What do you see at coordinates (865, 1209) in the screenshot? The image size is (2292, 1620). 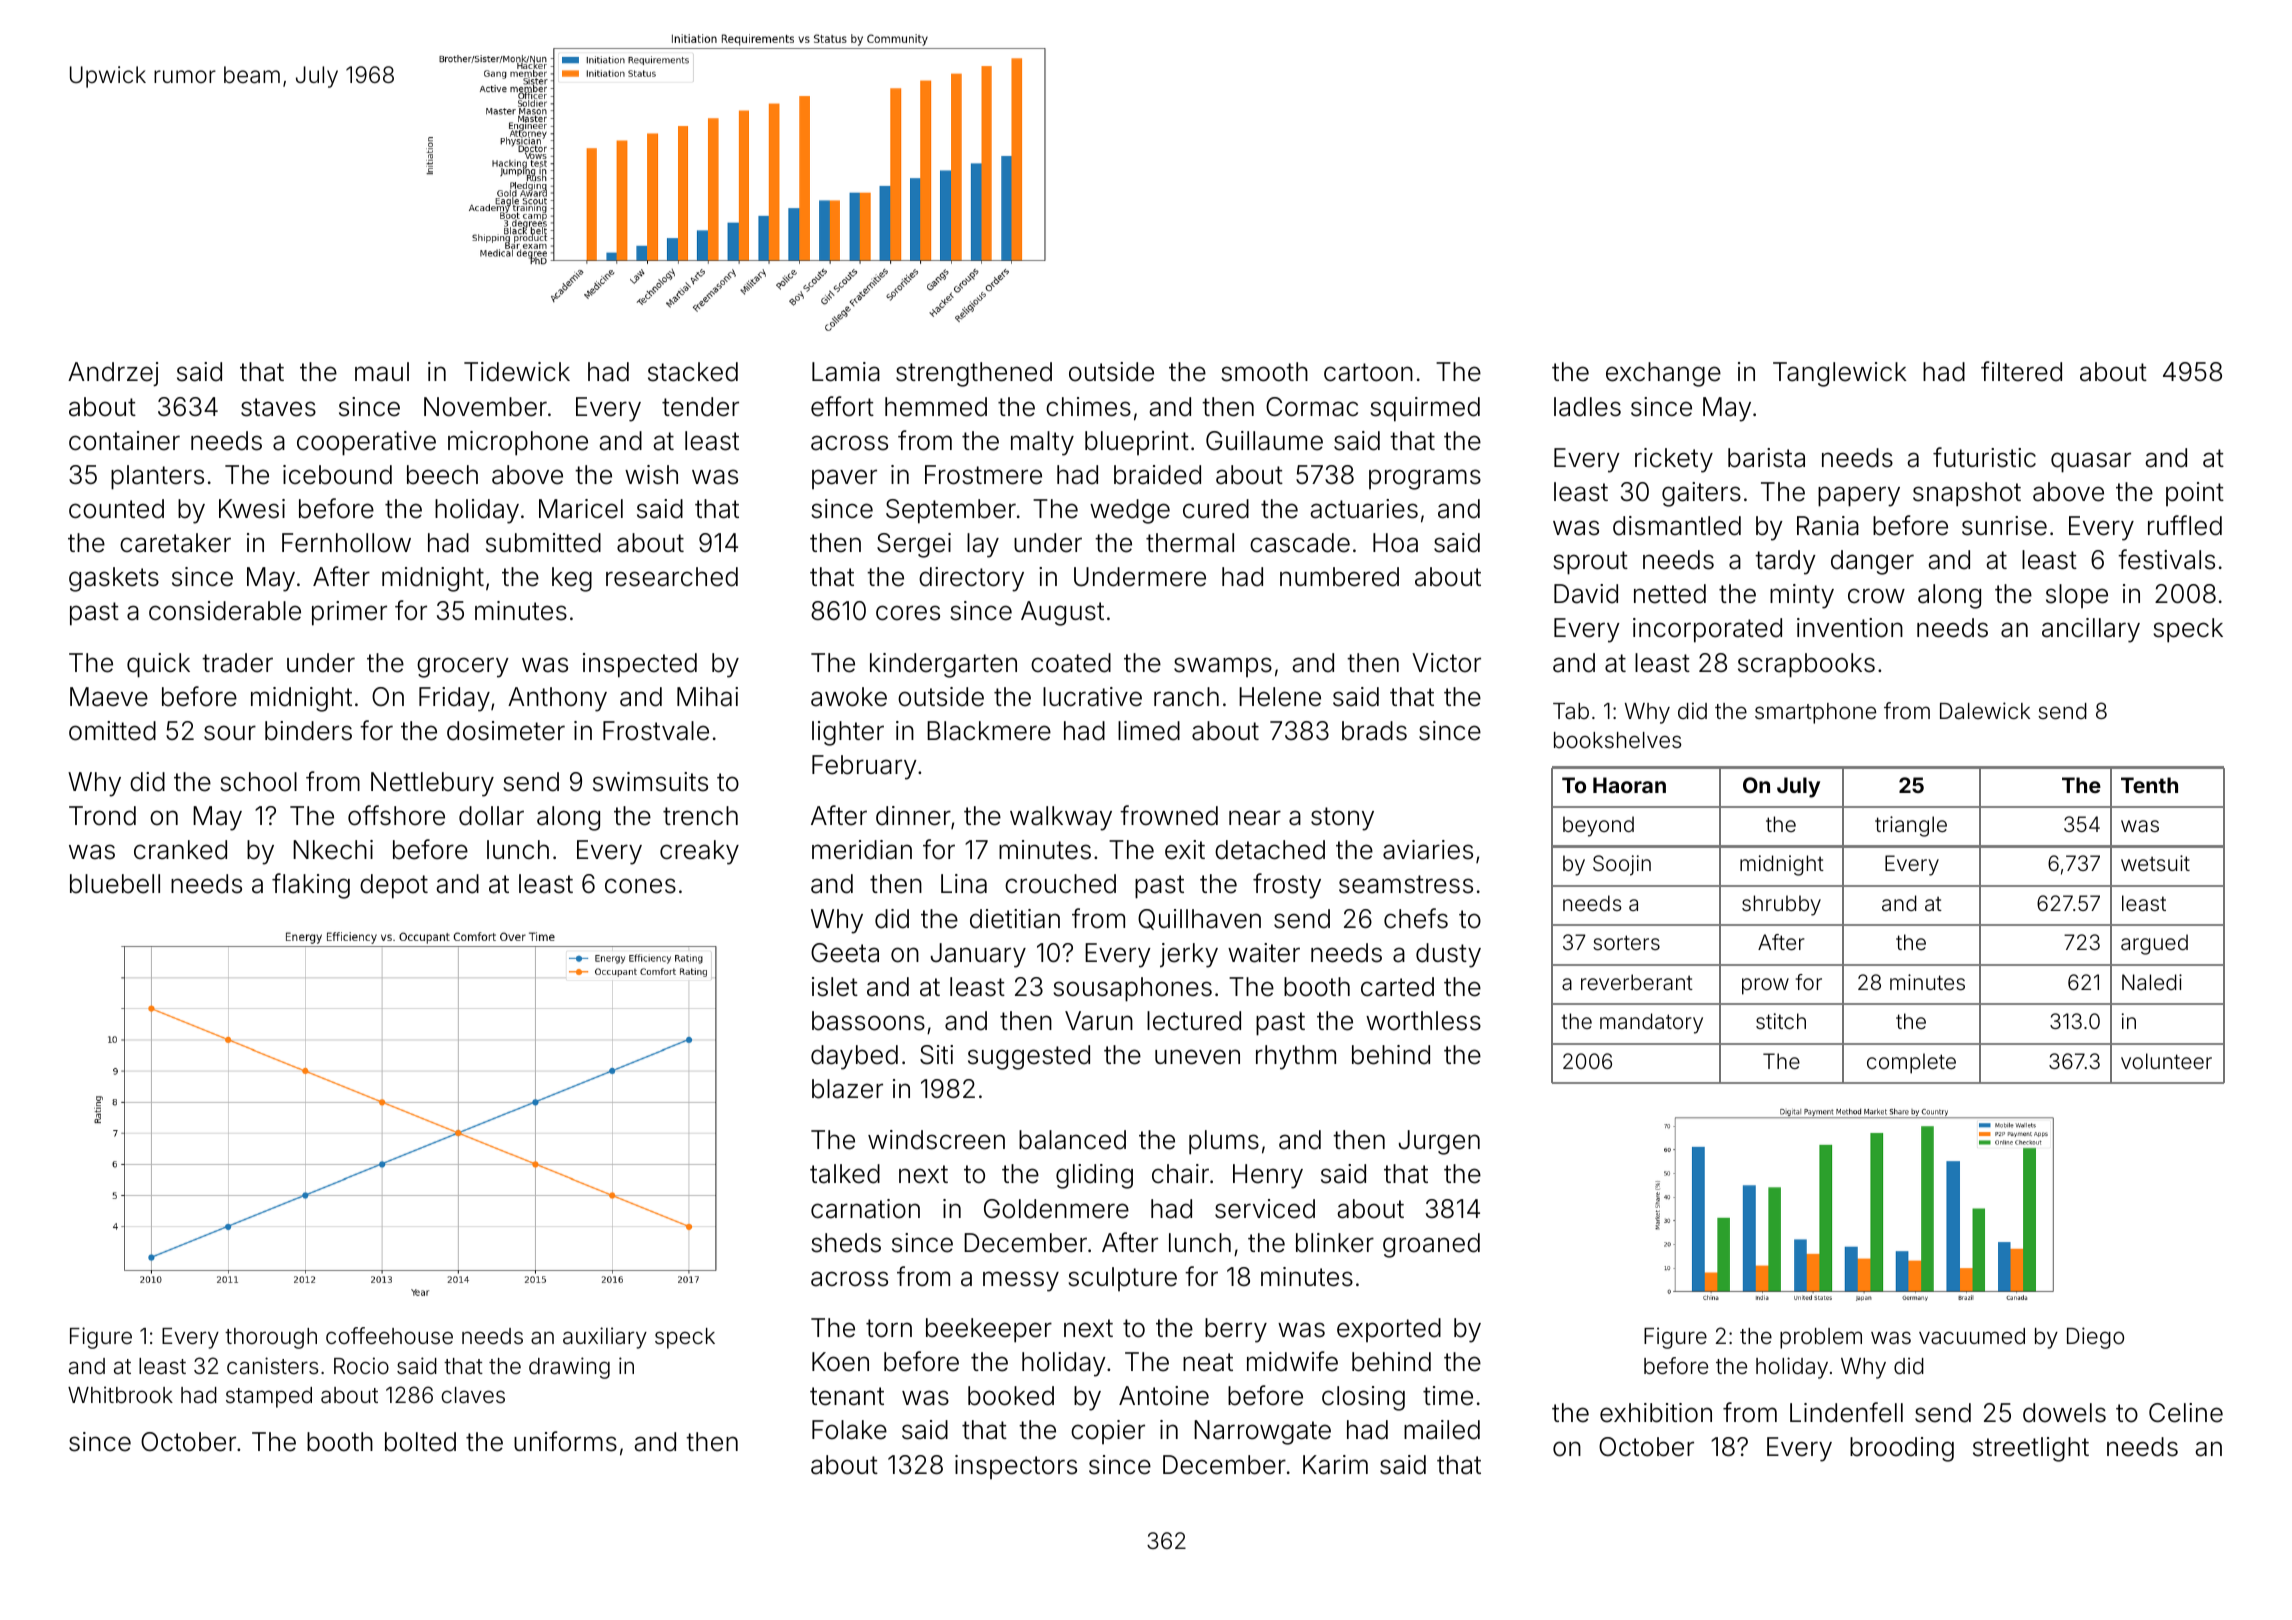 I see `carnation` at bounding box center [865, 1209].
